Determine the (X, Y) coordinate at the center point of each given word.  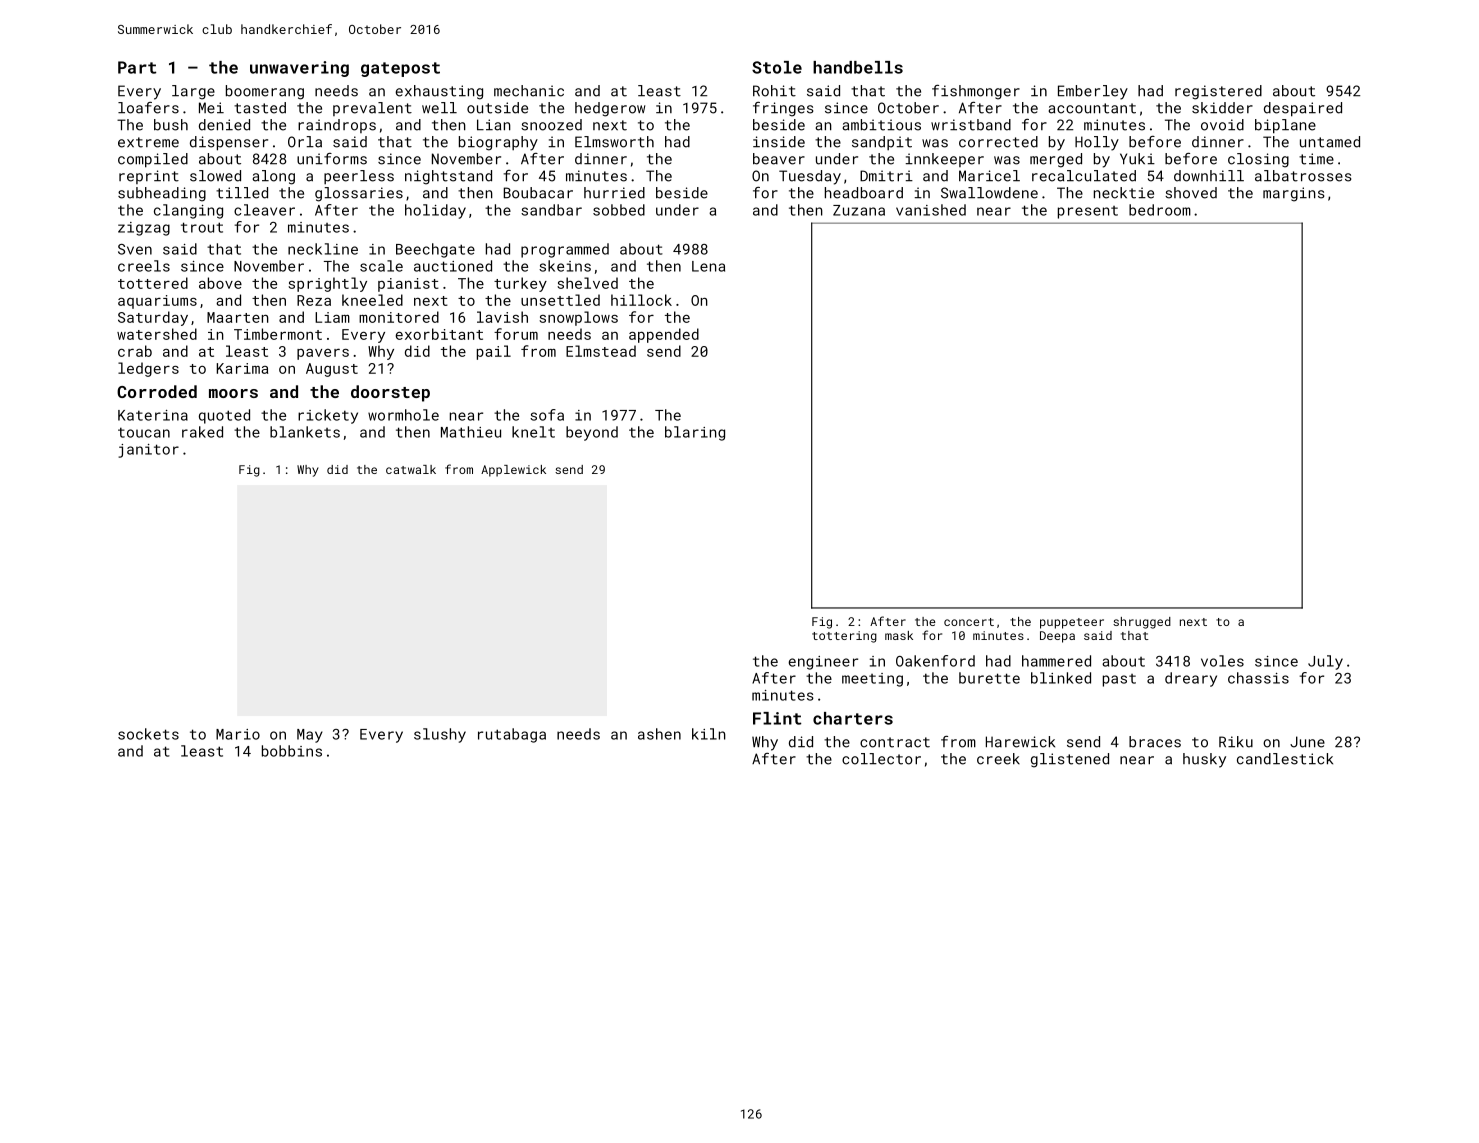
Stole (777, 67)
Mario (238, 734)
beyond (592, 433)
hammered (1056, 661)
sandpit (882, 143)
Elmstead (601, 351)
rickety (328, 416)
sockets (148, 734)
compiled (153, 160)
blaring (695, 433)
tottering (844, 637)
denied (224, 125)
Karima (242, 368)
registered (1218, 92)
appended (664, 335)
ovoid (1222, 125)
